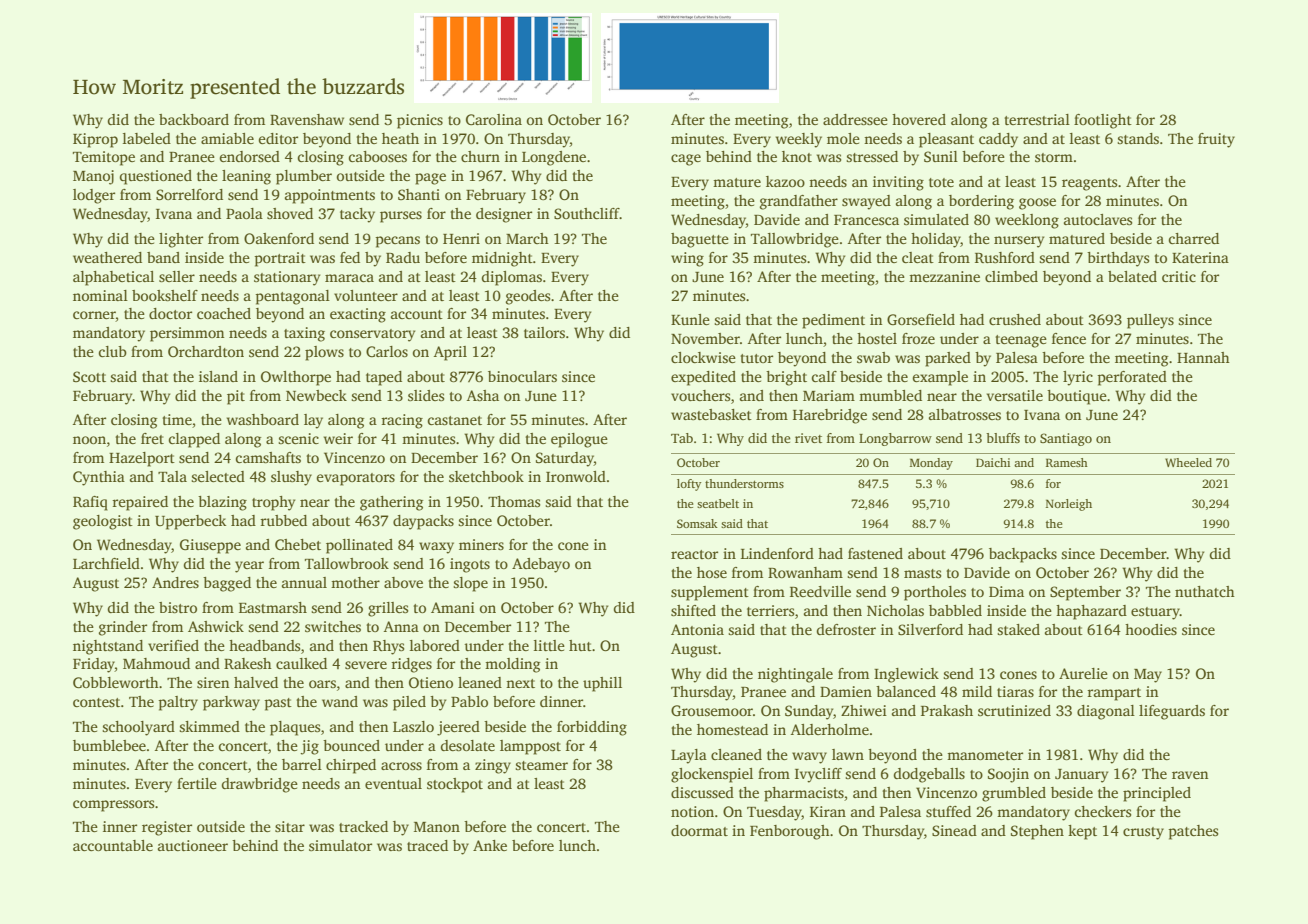 This document has height=924, width=1308. Describe the element at coordinates (420, 121) in the document. I see `picnics` at that location.
